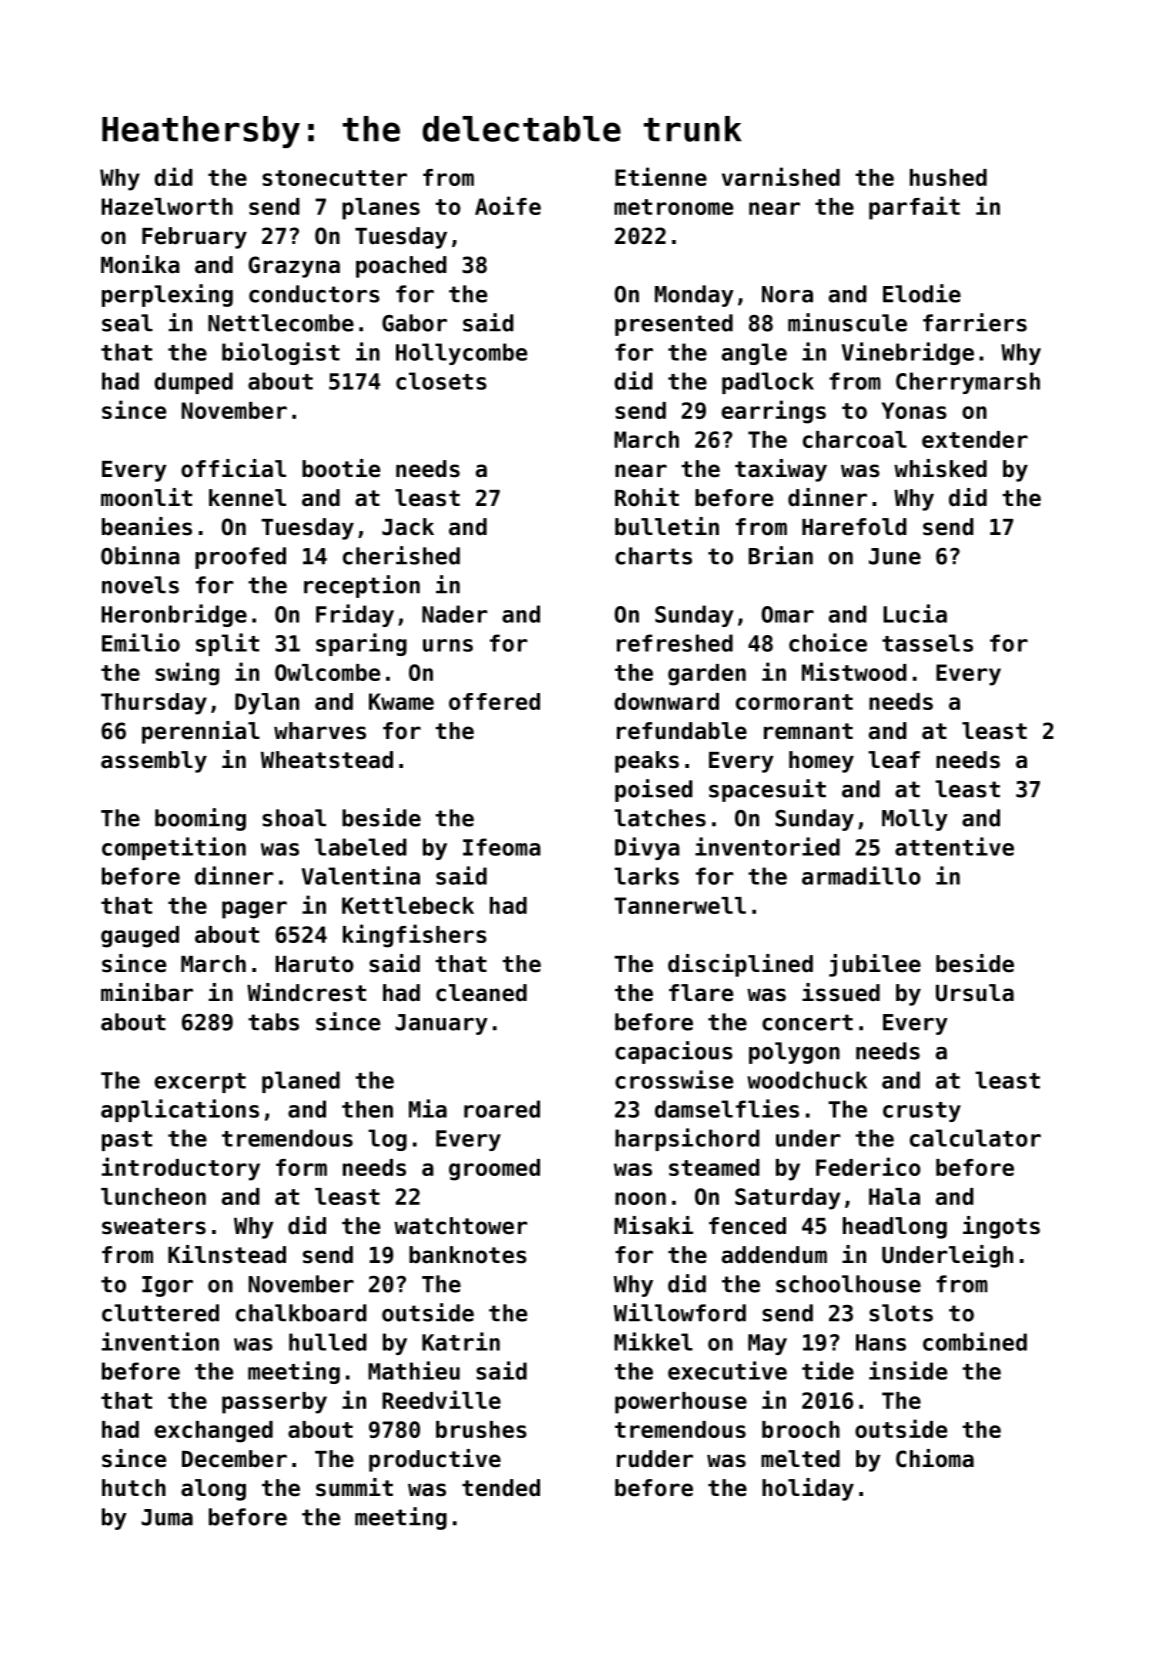 The width and height of the screenshot is (1165, 1654). Describe the element at coordinates (727, 1108) in the screenshot. I see `damselflies` at that location.
